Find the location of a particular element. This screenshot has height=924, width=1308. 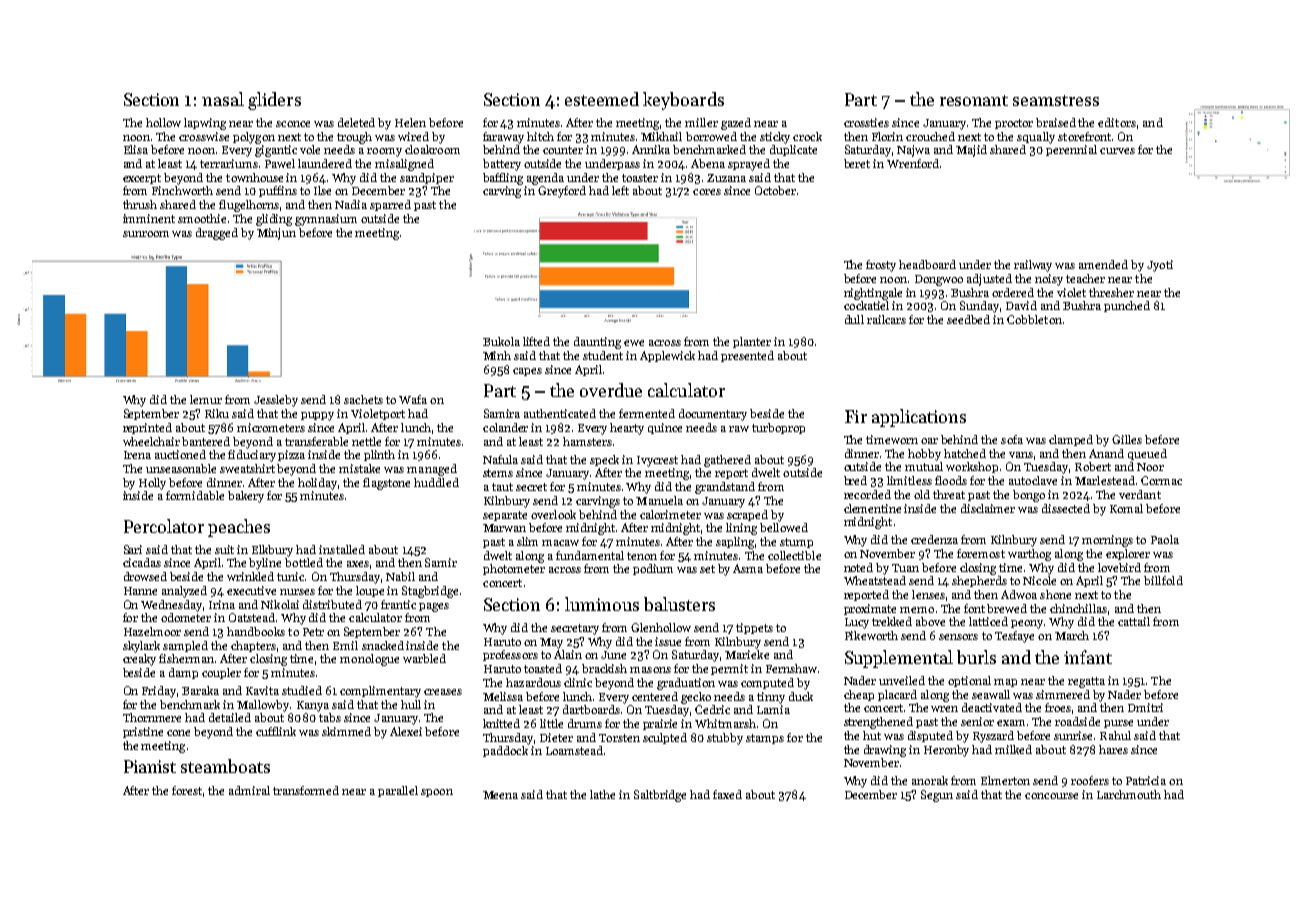

seamstress is located at coordinates (1056, 100).
